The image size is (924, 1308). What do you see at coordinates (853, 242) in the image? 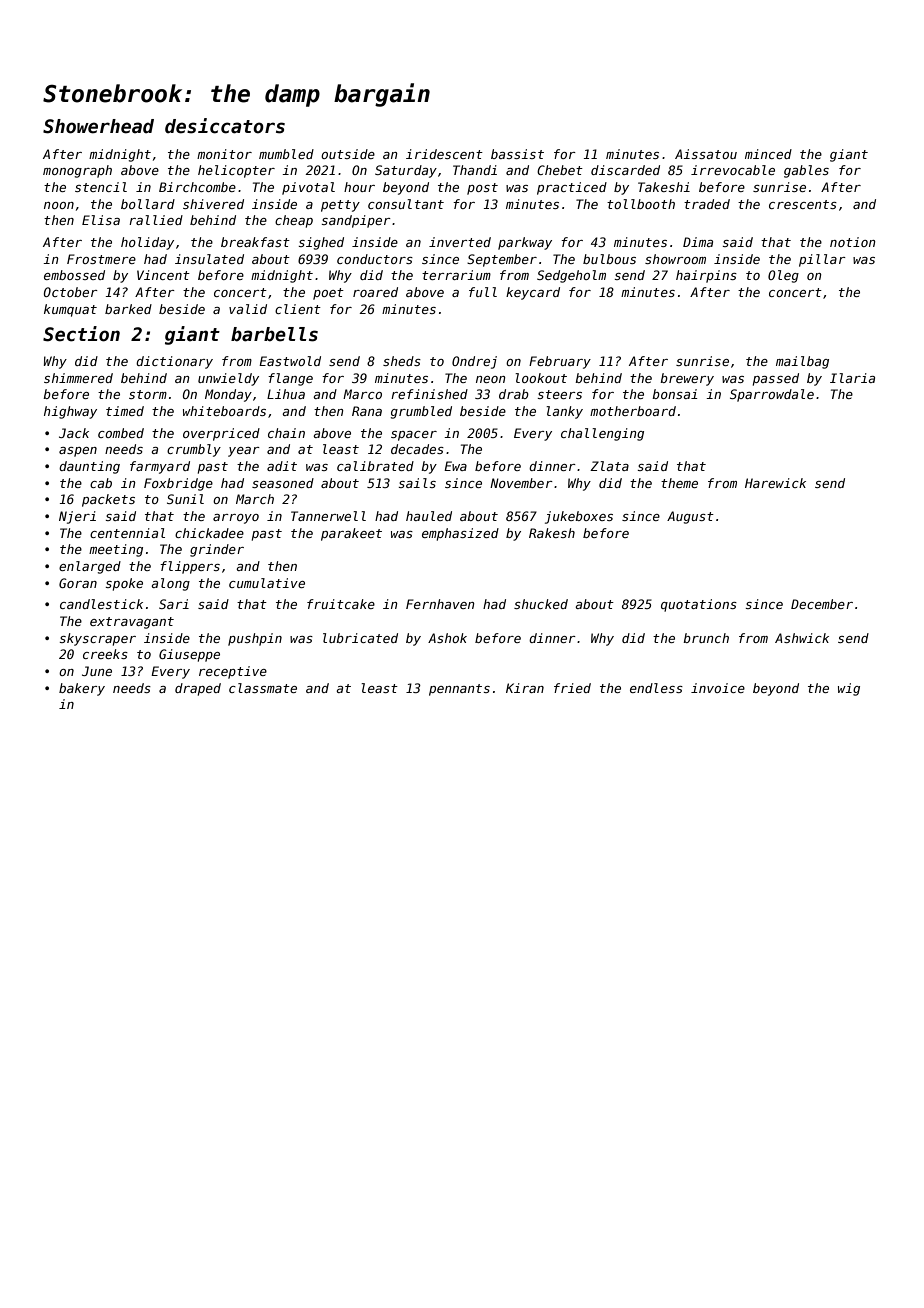
I see `notion` at bounding box center [853, 242].
